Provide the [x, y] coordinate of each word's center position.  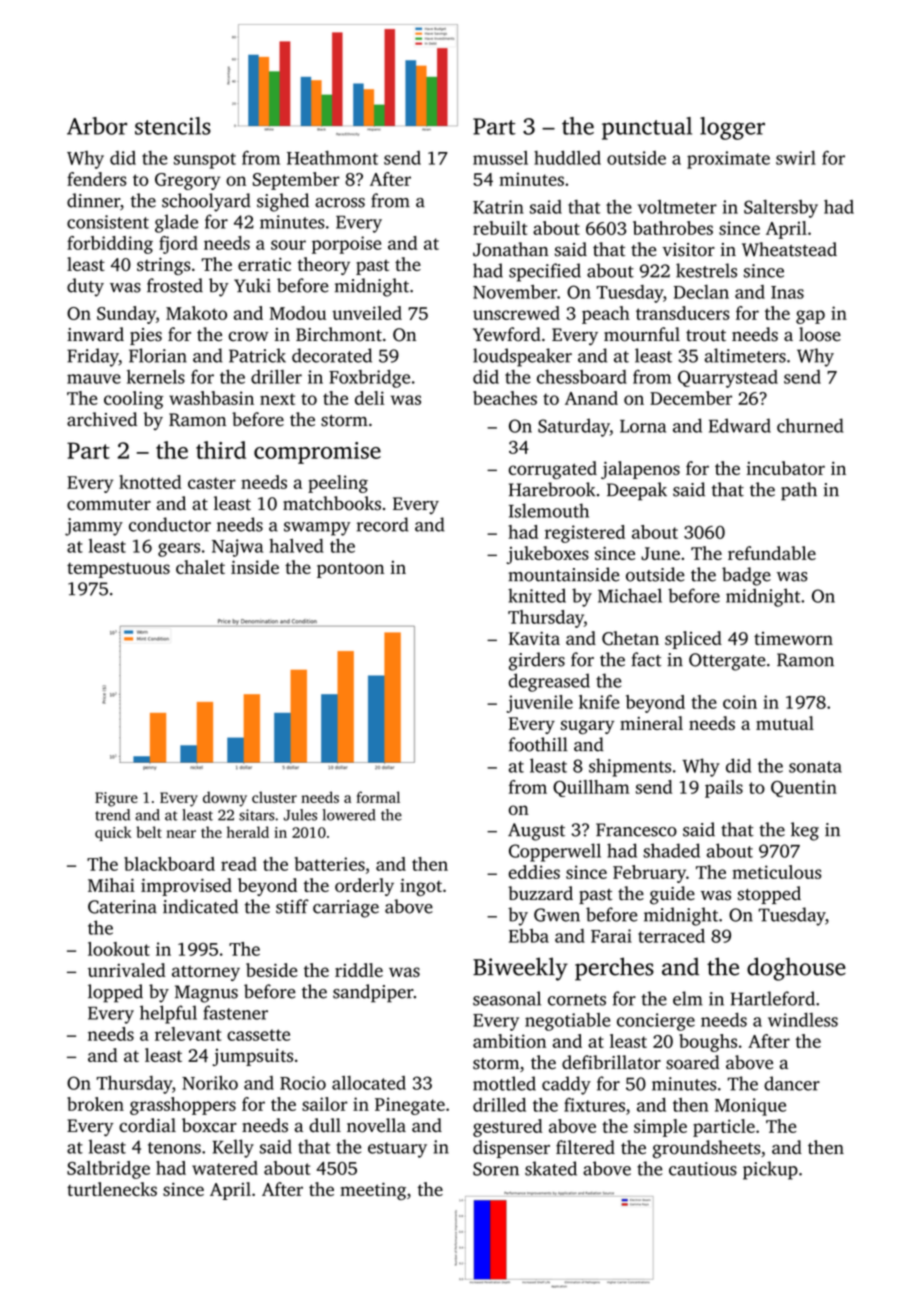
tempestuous [118, 570]
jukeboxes [548, 555]
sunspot [205, 161]
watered [225, 1168]
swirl [796, 158]
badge [746, 576]
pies [146, 336]
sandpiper [373, 993]
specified [545, 272]
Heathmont [332, 158]
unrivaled [127, 970]
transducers [682, 313]
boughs [708, 1043]
